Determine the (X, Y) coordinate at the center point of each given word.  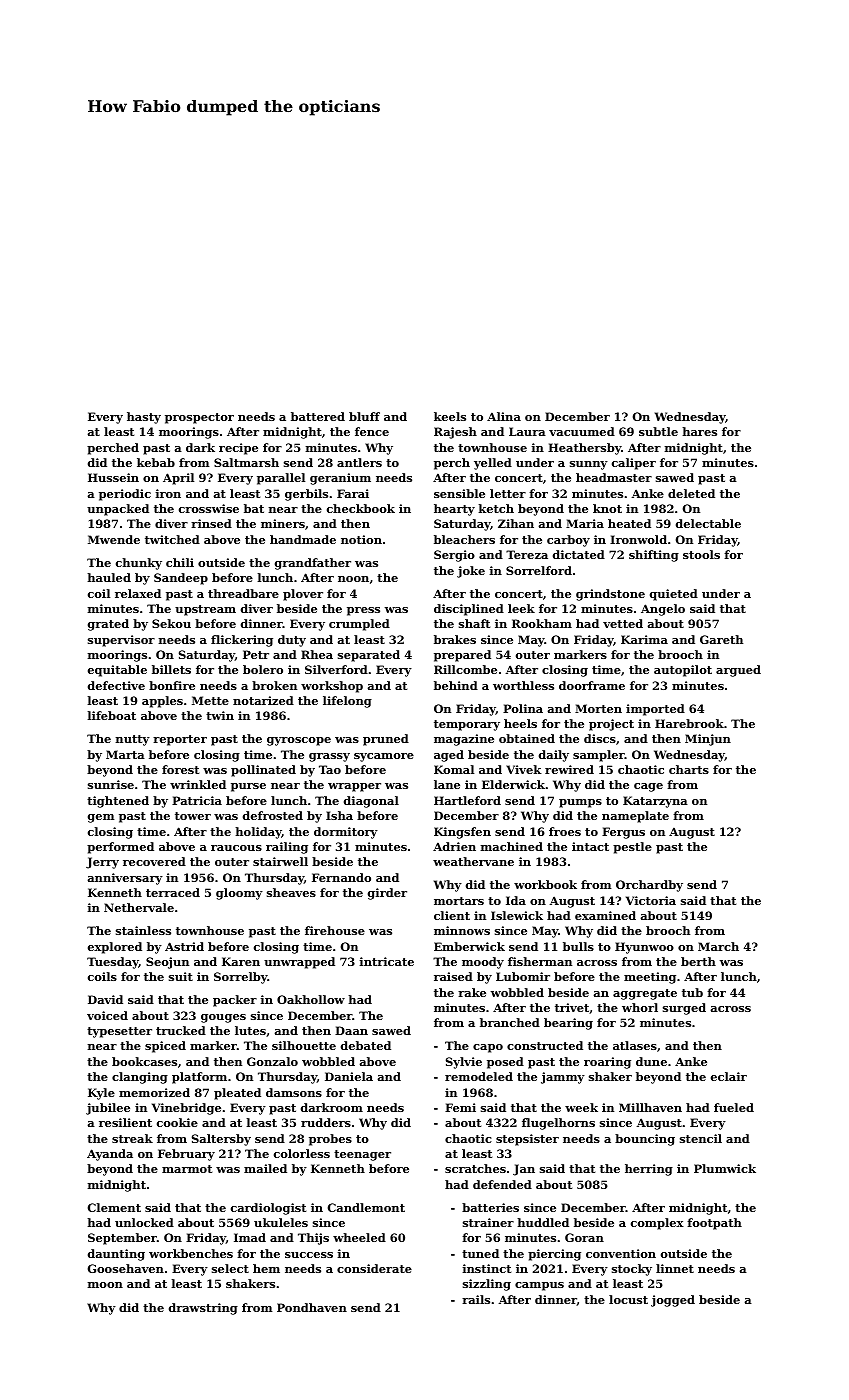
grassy (329, 757)
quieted (674, 595)
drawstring (203, 1309)
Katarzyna (655, 802)
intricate (387, 961)
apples (162, 702)
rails (476, 1299)
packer (235, 1001)
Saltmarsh (246, 462)
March (718, 946)
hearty (454, 510)
